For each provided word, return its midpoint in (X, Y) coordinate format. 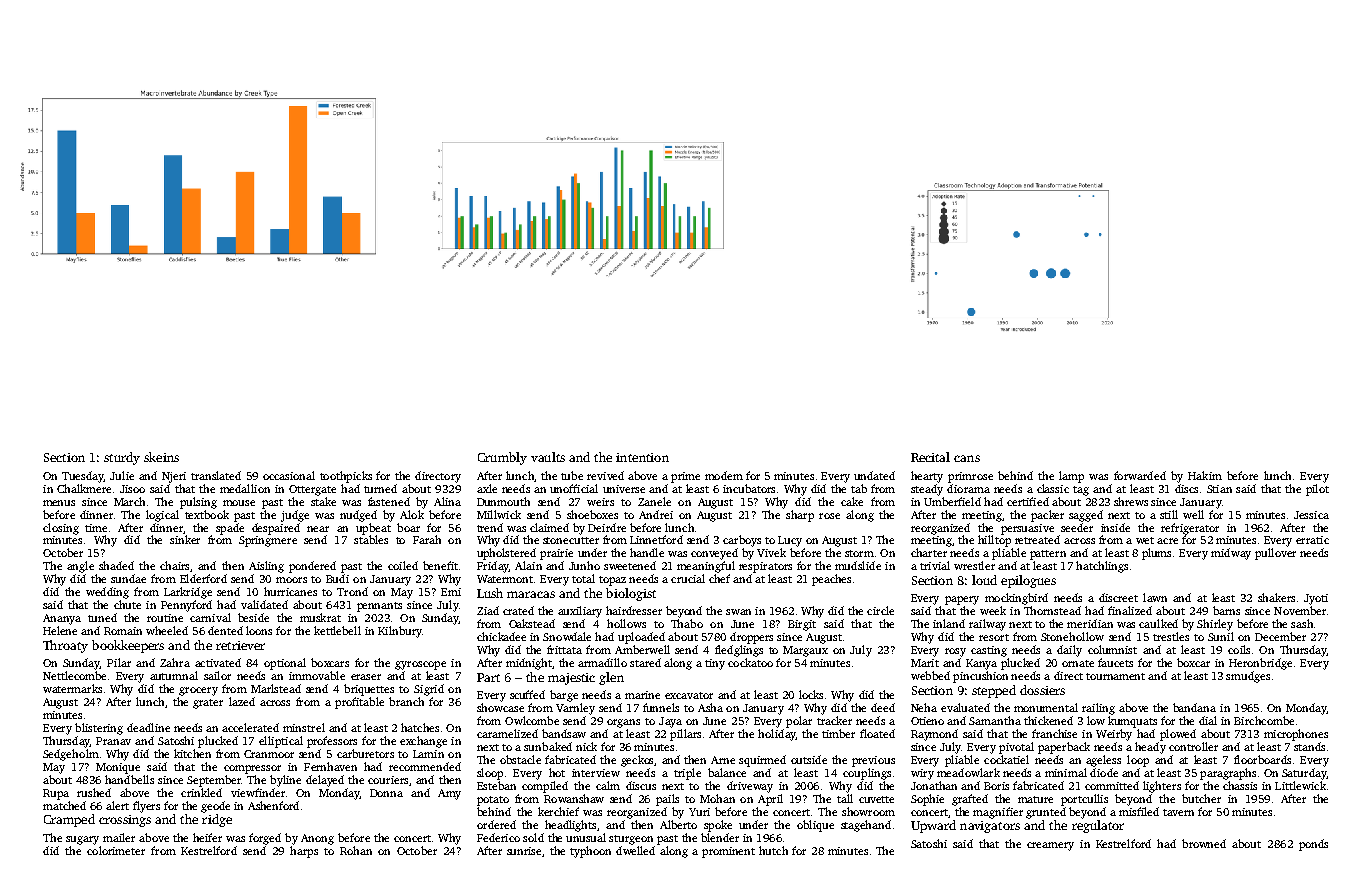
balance (727, 772)
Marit (925, 663)
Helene (60, 630)
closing (61, 529)
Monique (118, 768)
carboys (742, 541)
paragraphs (1228, 774)
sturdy (122, 458)
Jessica (1311, 515)
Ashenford (273, 805)
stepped (994, 691)
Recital (930, 457)
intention (642, 457)
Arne (723, 760)
